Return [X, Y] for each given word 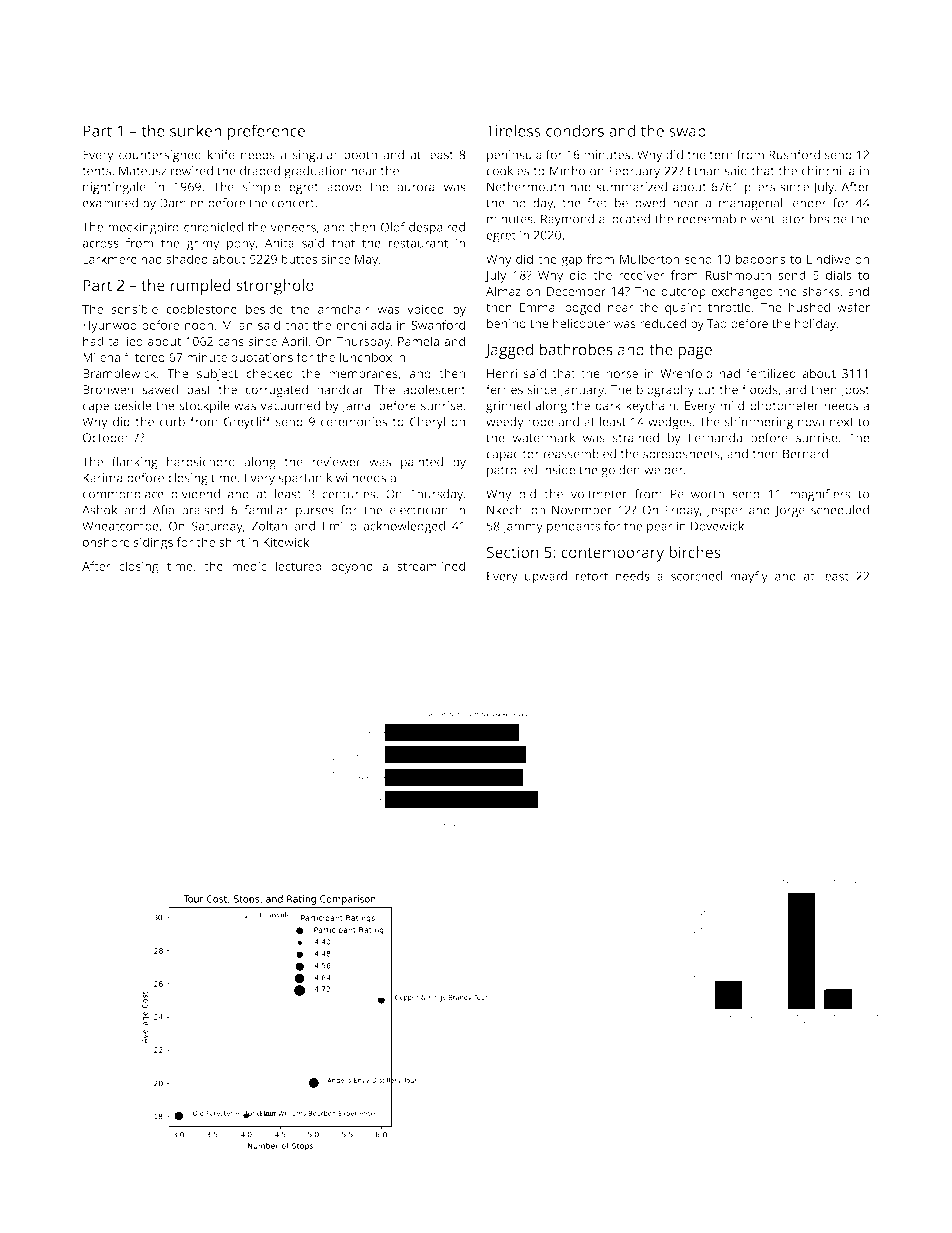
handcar [340, 389]
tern [721, 155]
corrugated [276, 390]
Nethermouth [525, 187]
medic [249, 566]
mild [732, 405]
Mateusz [143, 171]
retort [592, 576]
